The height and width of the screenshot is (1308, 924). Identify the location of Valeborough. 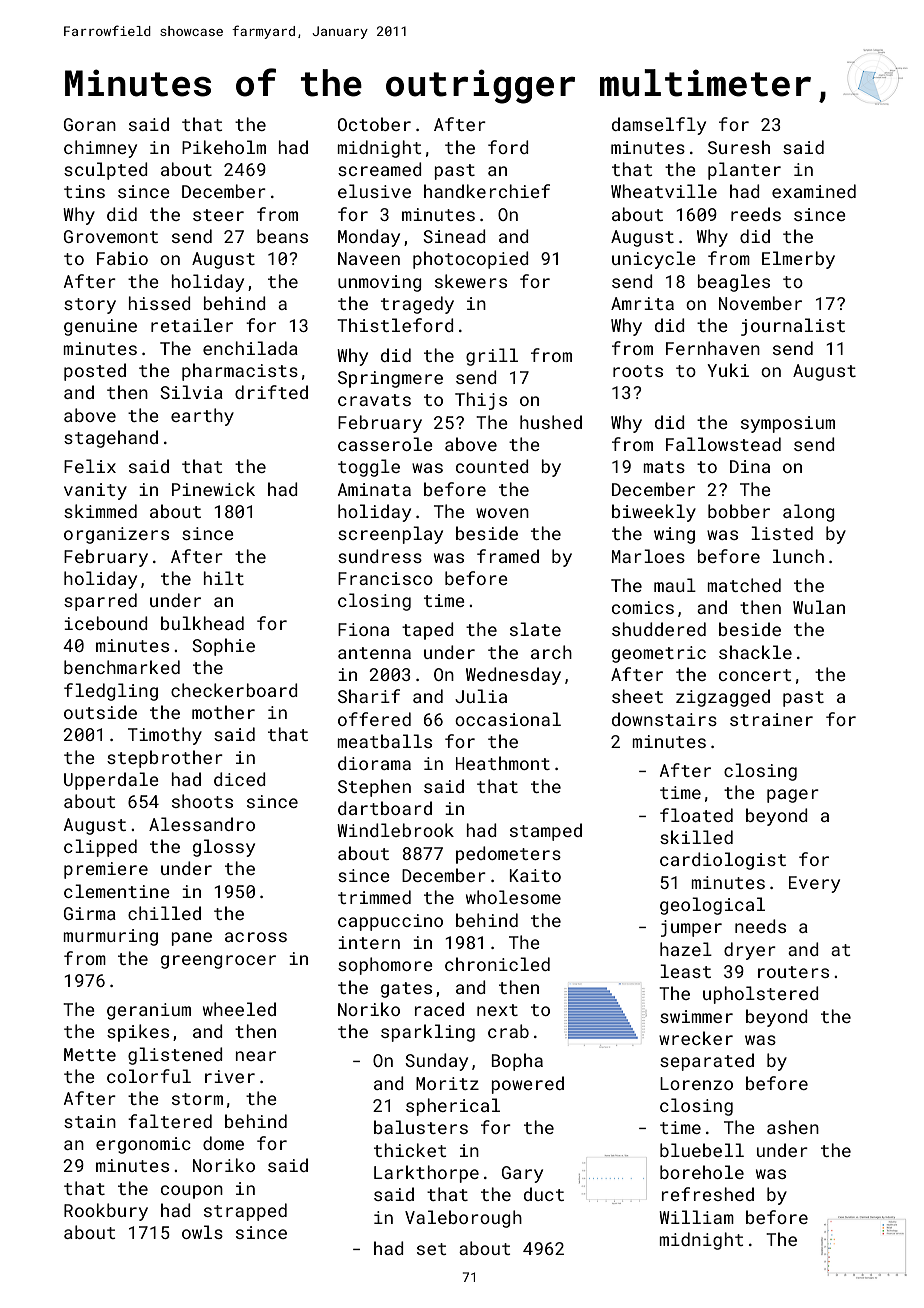
(463, 1219).
